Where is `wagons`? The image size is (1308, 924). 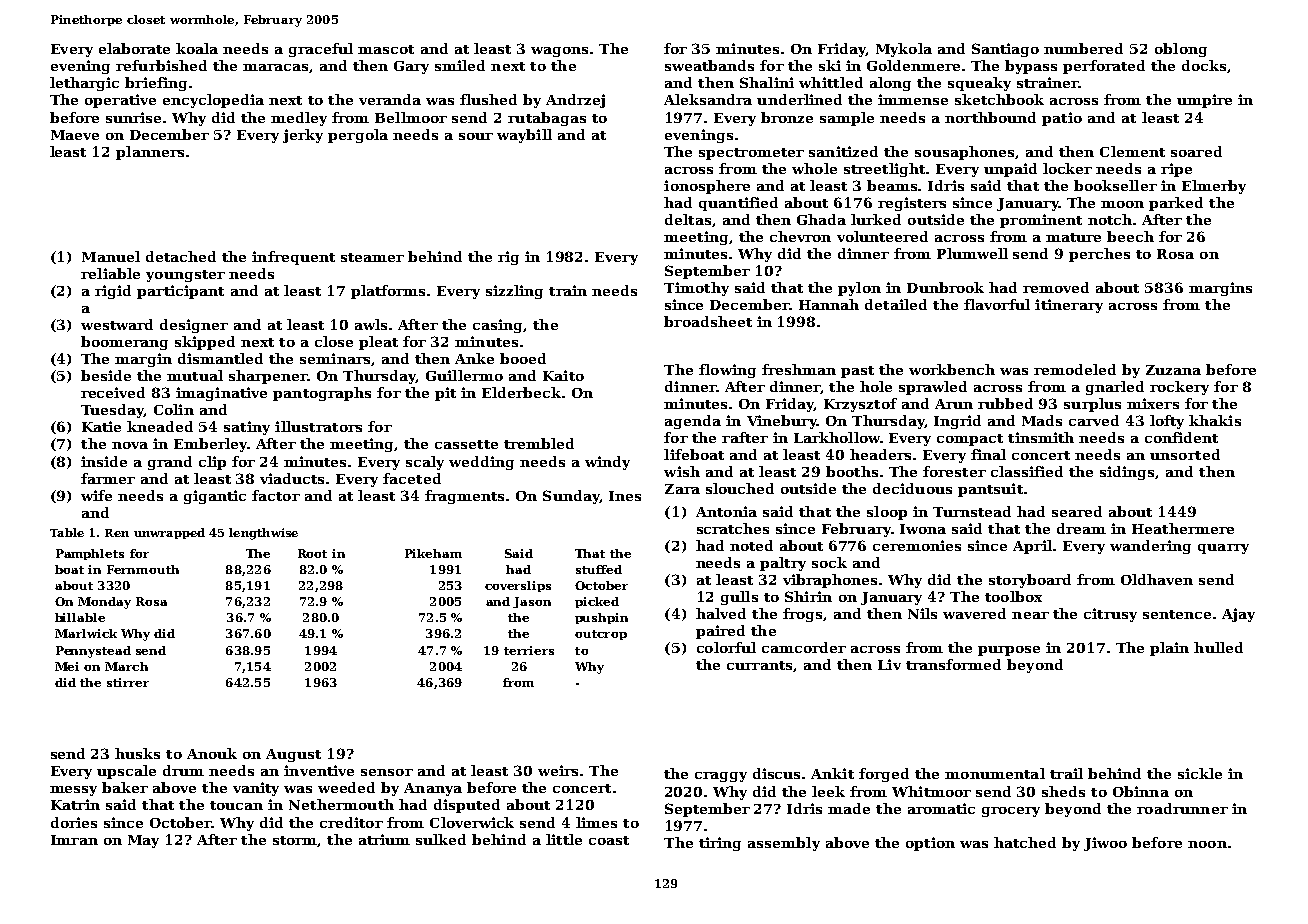
wagons is located at coordinates (559, 52).
